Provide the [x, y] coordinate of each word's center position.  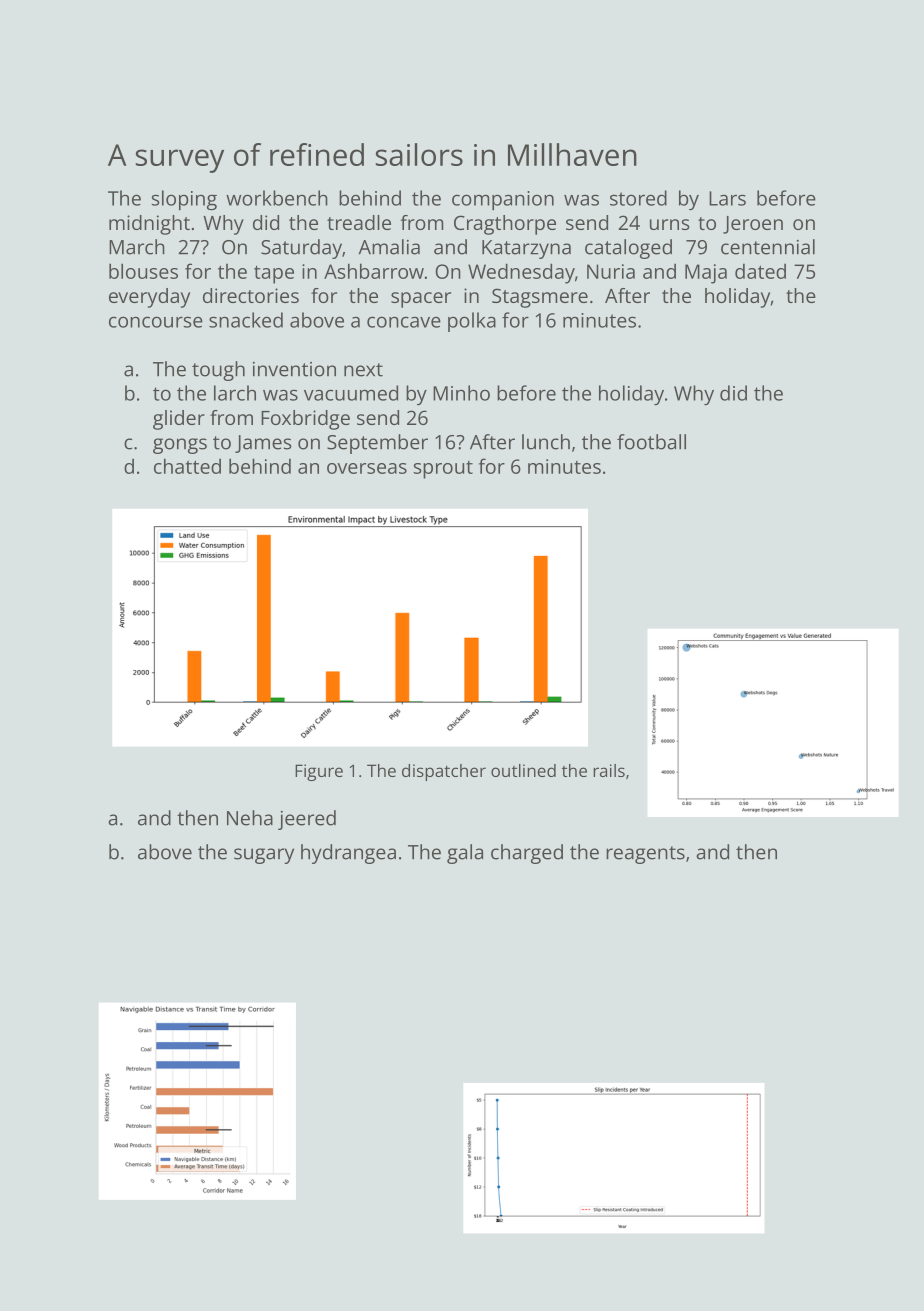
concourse [156, 322]
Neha [250, 818]
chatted [187, 466]
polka [472, 322]
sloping [184, 200]
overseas [367, 468]
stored [638, 198]
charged [527, 854]
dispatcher [444, 772]
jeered [307, 820]
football [651, 442]
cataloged [628, 249]
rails [609, 770]
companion [503, 201]
